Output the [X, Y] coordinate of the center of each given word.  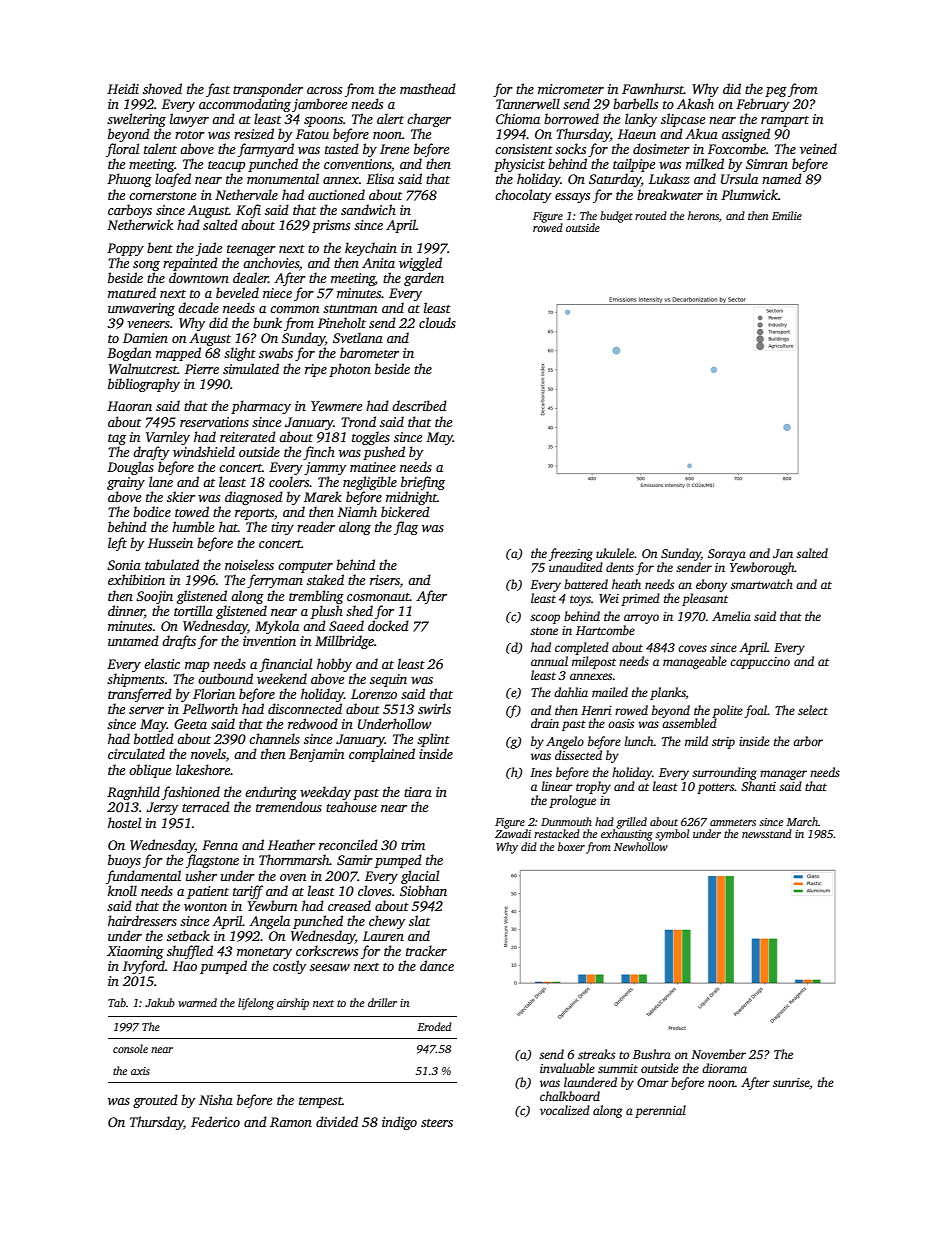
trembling [316, 597]
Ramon [291, 1122]
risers [385, 580]
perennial [660, 1111]
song [146, 266]
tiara [418, 792]
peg [776, 92]
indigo [399, 1123]
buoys [124, 861]
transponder [268, 90]
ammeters [733, 822]
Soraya [727, 555]
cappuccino [760, 663]
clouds [437, 322]
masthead [428, 88]
